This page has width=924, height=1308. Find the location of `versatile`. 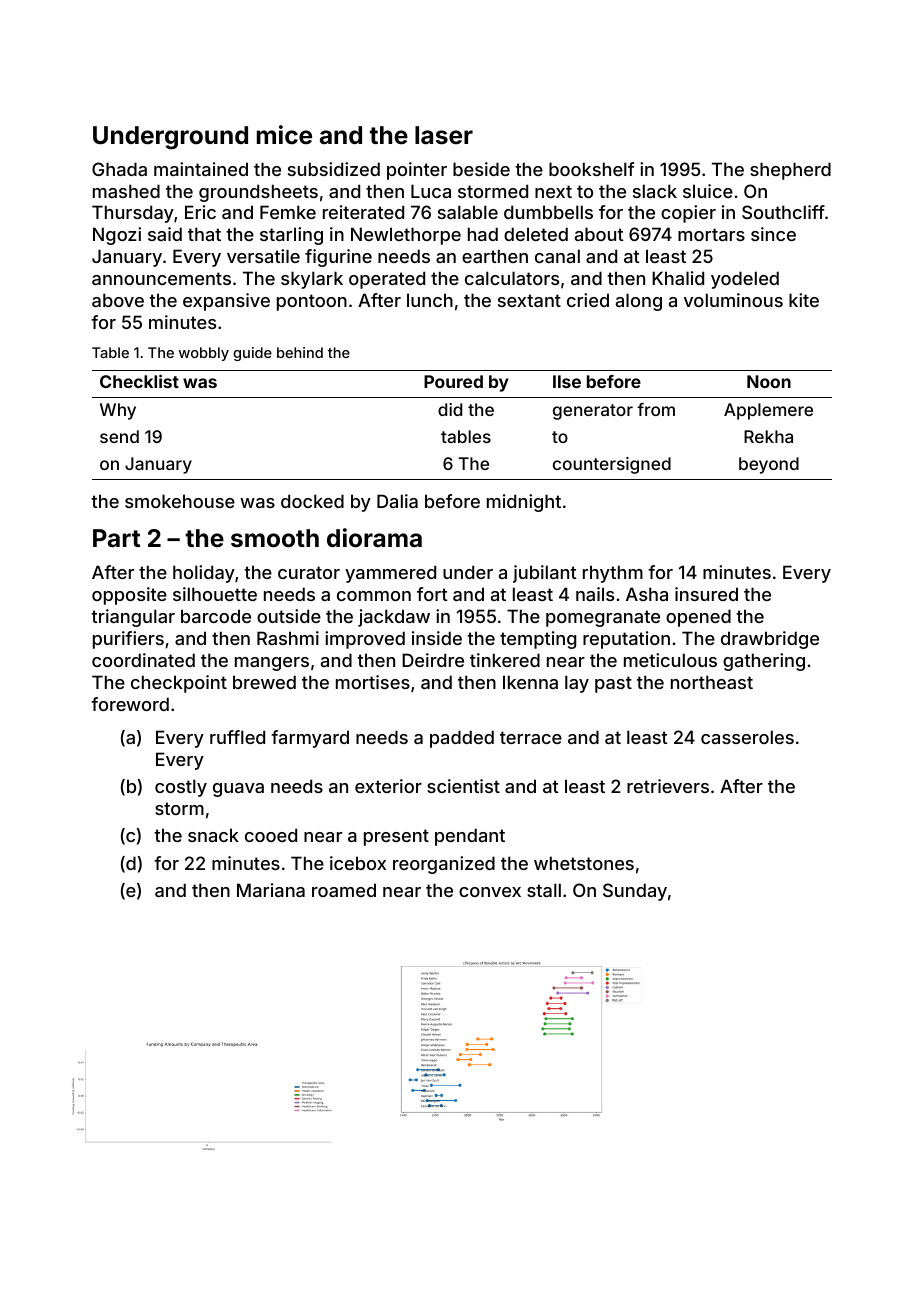

versatile is located at coordinates (263, 256).
